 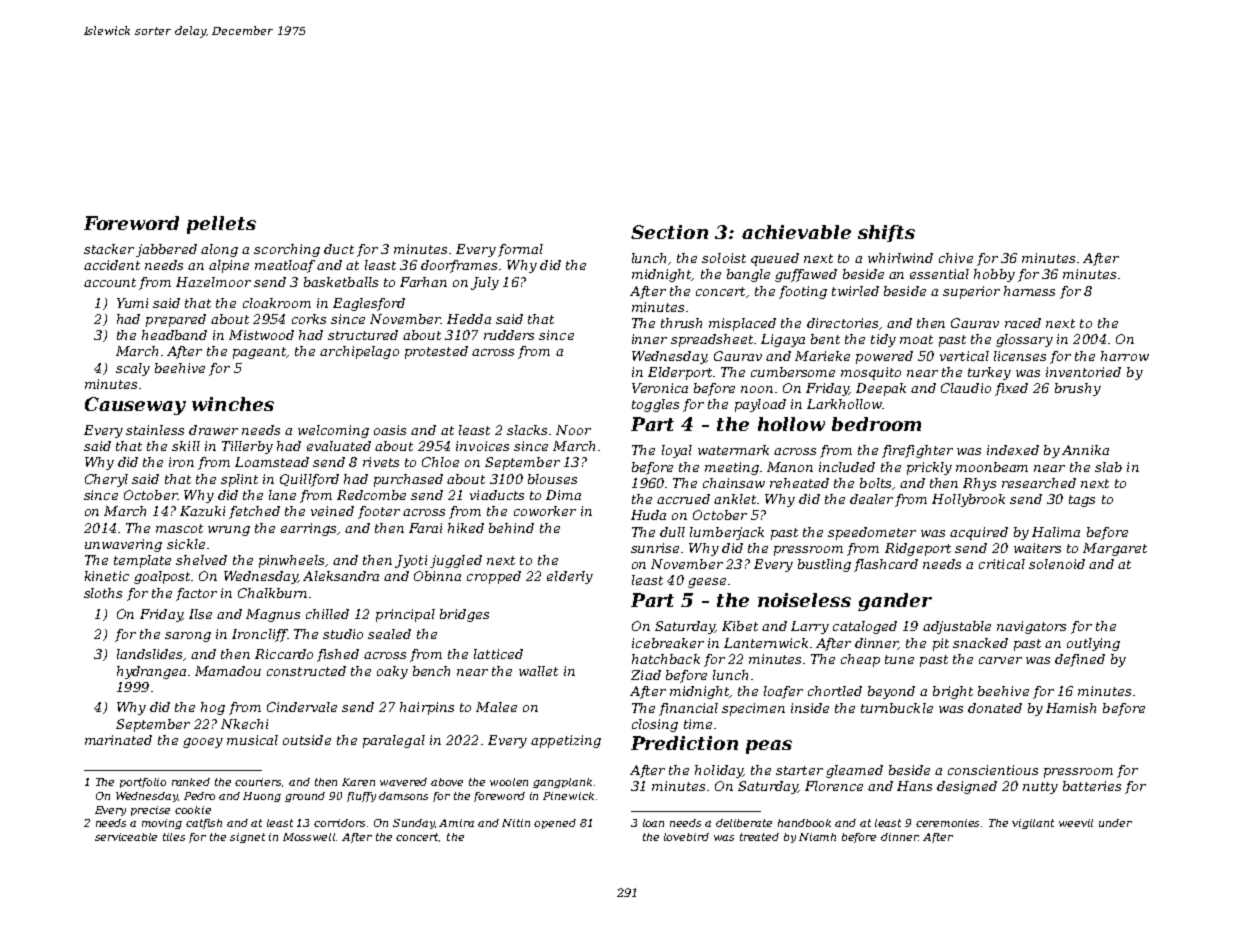 I want to click on beyond, so click(x=891, y=692).
